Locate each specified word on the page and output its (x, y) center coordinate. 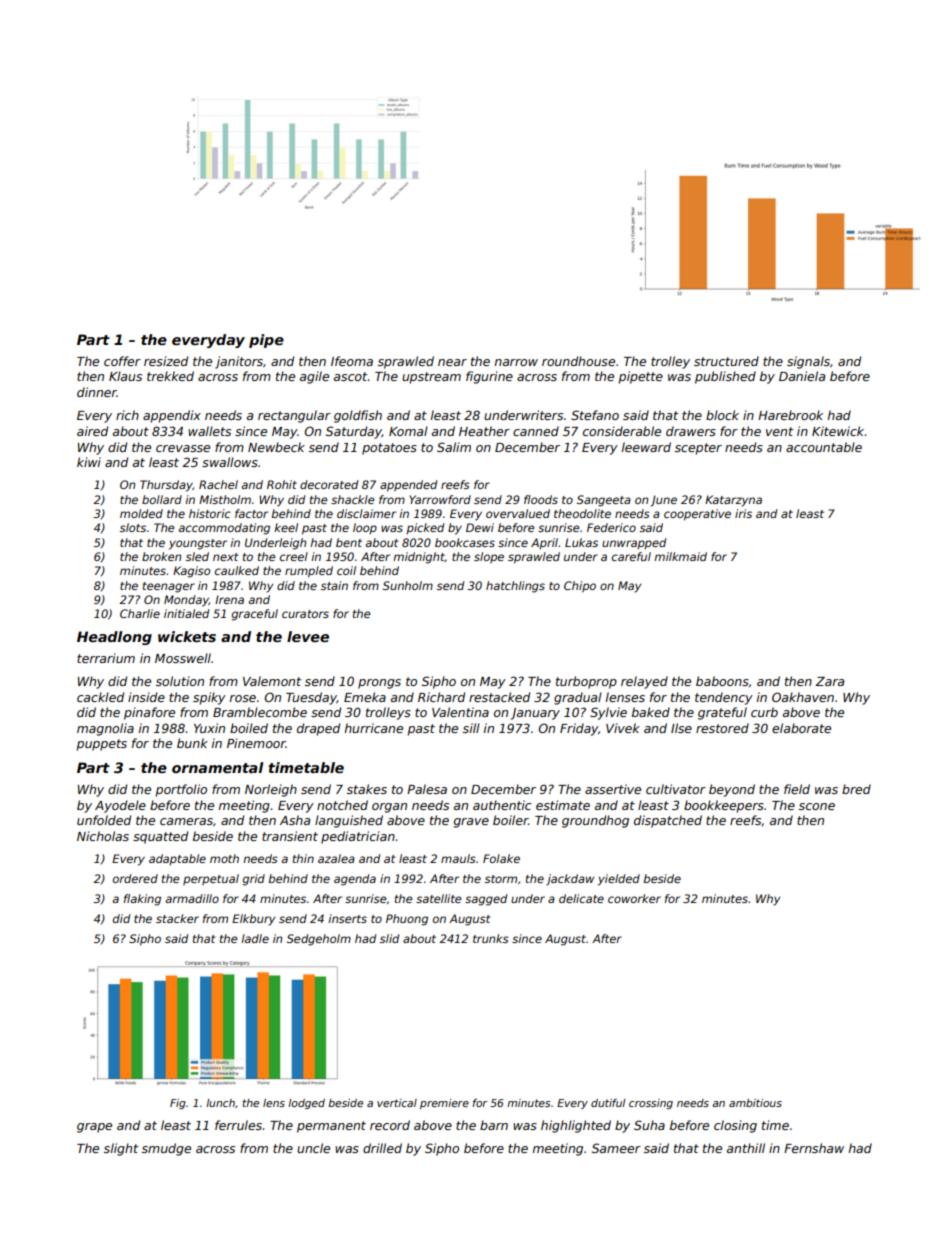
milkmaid (680, 556)
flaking (142, 900)
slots (133, 527)
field (797, 789)
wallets (209, 431)
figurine (489, 377)
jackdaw (570, 879)
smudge (166, 1149)
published (725, 377)
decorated (329, 484)
